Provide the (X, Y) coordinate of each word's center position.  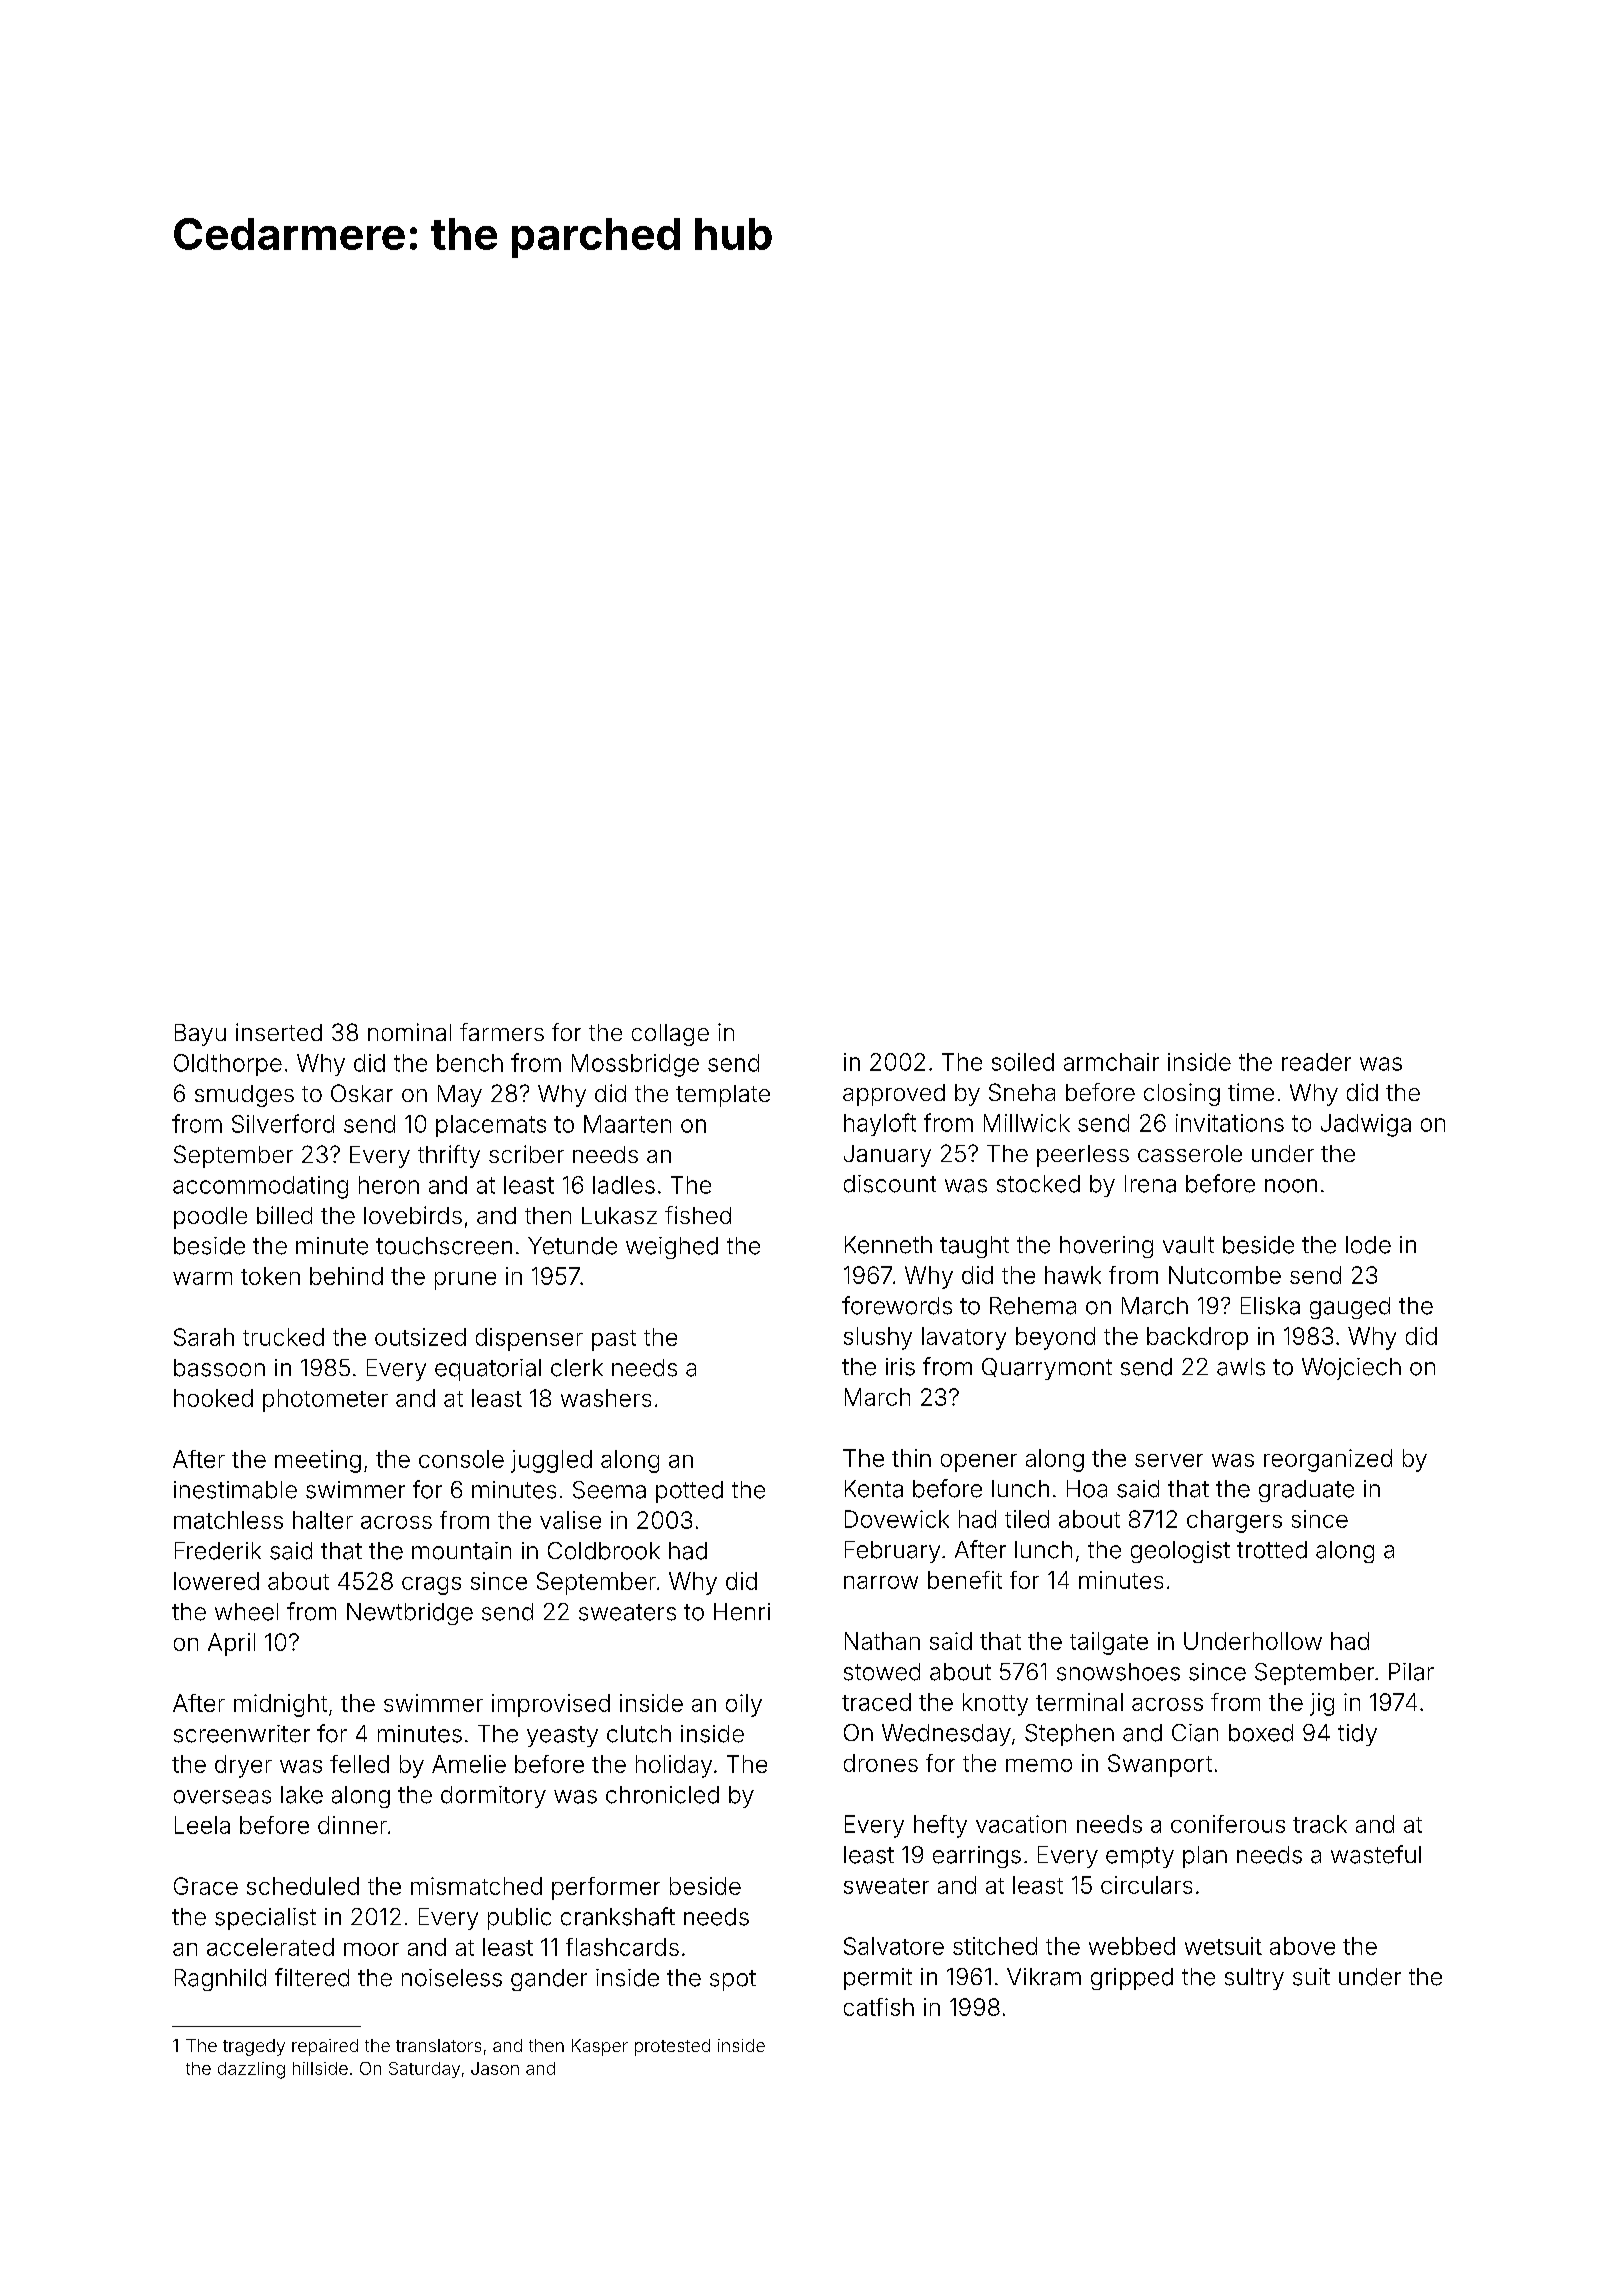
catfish (879, 2007)
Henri (742, 1612)
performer (606, 1888)
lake (302, 1795)
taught (974, 1247)
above (1302, 1946)
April (231, 1644)
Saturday (424, 2070)
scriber (526, 1154)
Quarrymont (1047, 1369)
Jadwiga (1366, 1125)
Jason (495, 2068)
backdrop (1197, 1338)
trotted (1272, 1550)
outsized (420, 1337)
